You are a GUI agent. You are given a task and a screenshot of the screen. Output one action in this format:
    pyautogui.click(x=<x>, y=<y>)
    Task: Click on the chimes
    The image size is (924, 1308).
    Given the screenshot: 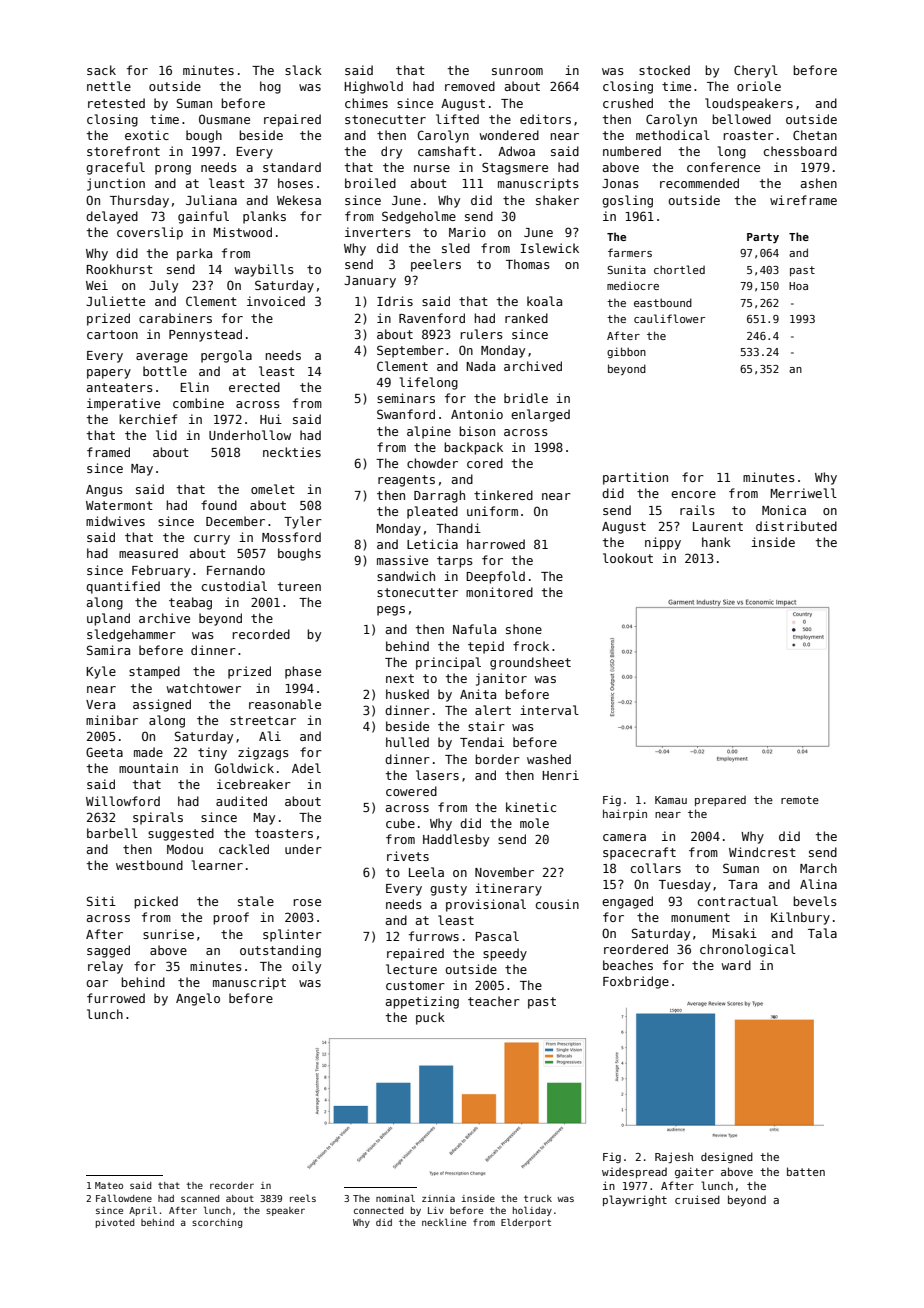 What is the action you would take?
    pyautogui.click(x=366, y=103)
